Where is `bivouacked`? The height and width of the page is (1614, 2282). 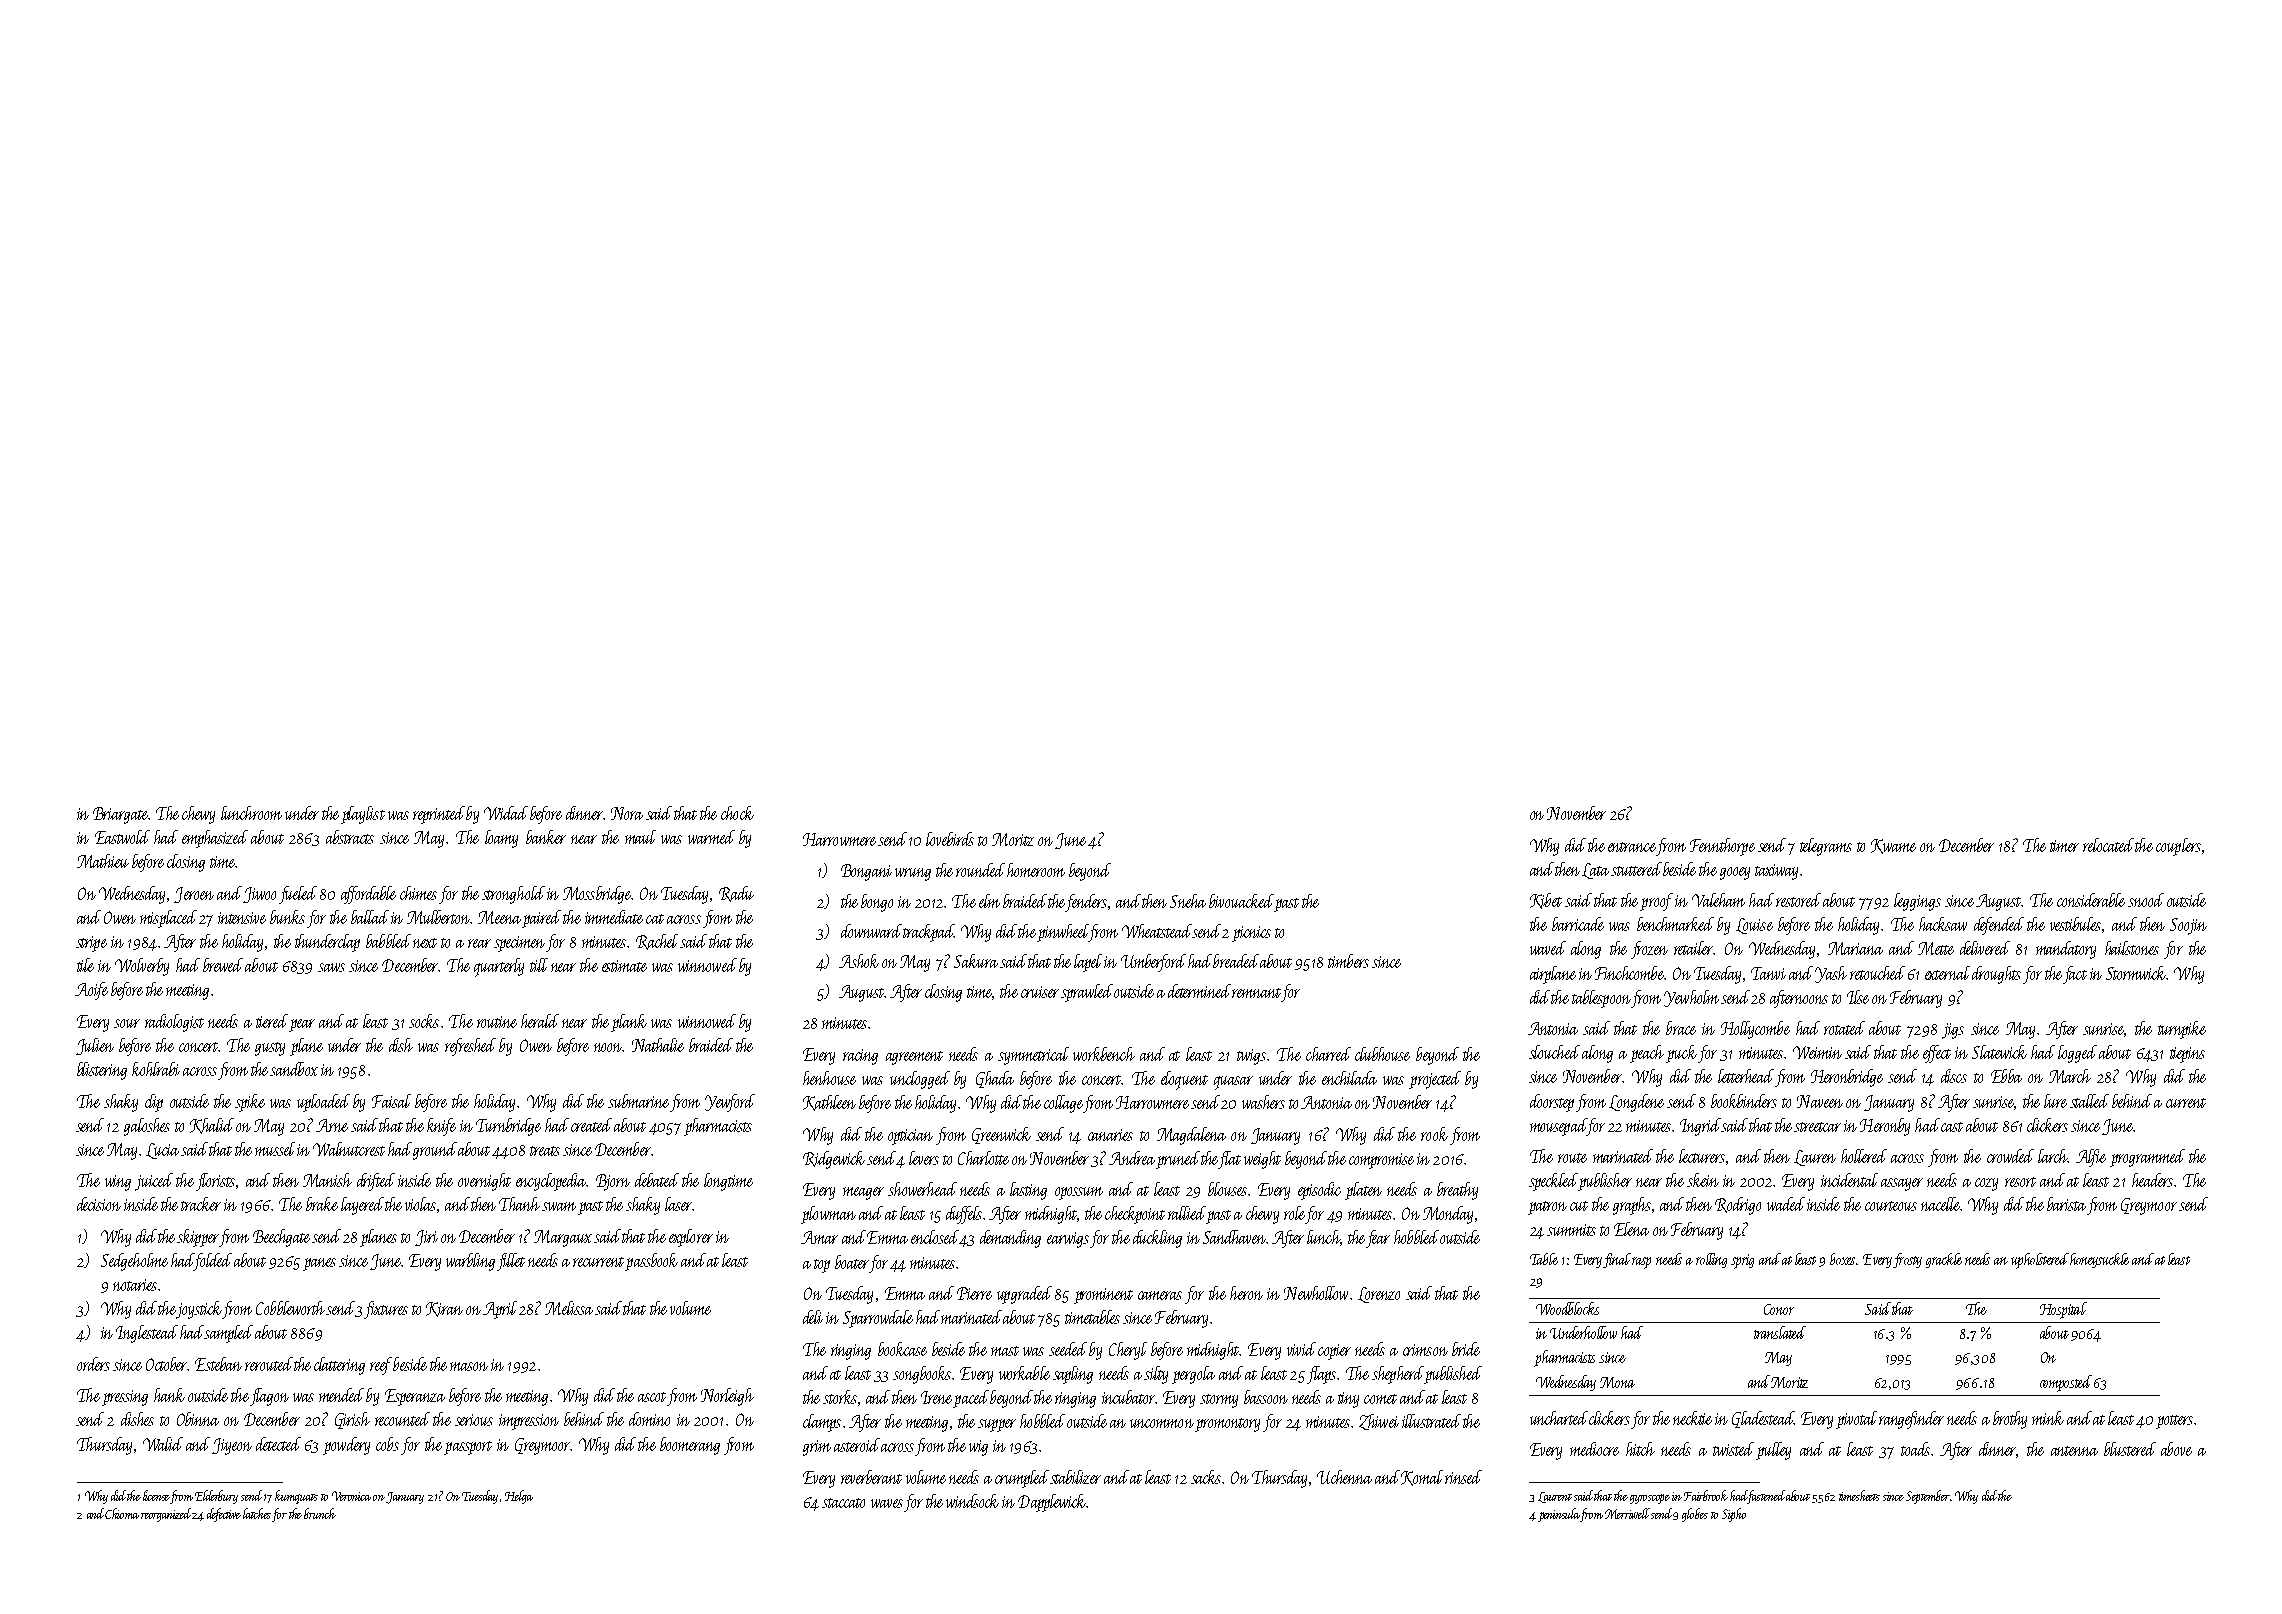
bivouacked is located at coordinates (1241, 901).
